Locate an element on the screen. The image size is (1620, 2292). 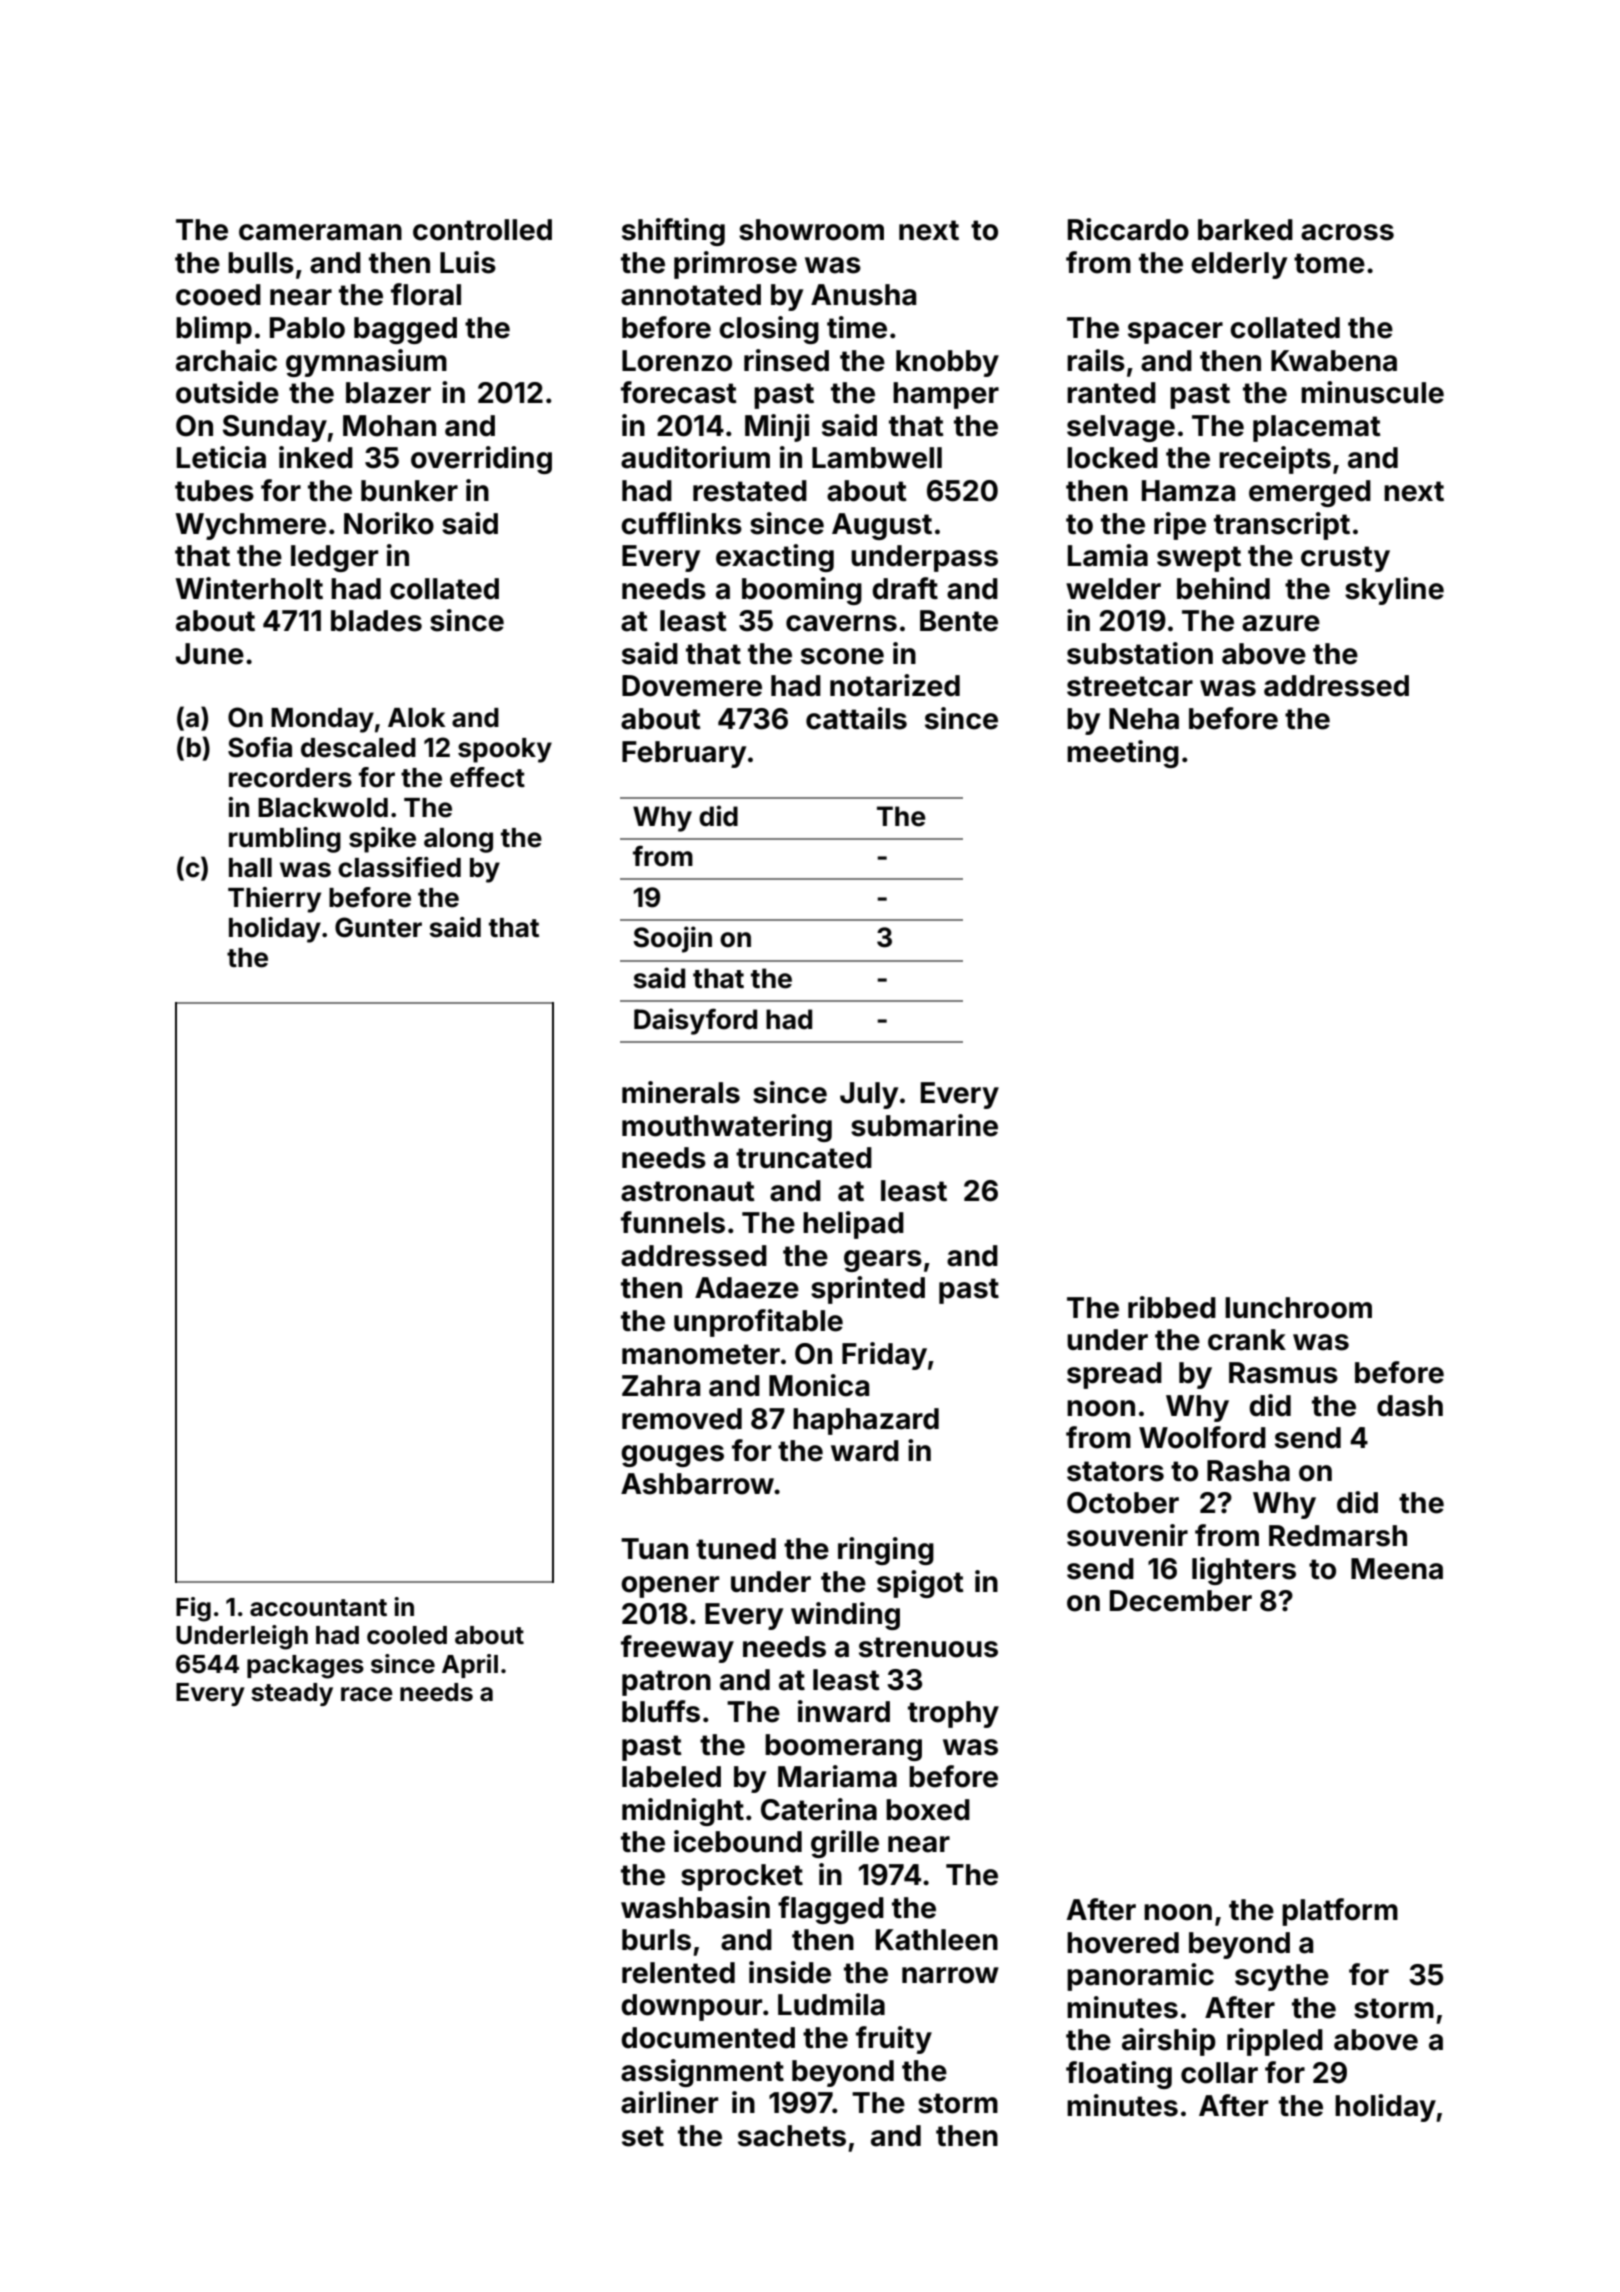
ribbed is located at coordinates (1172, 1307).
